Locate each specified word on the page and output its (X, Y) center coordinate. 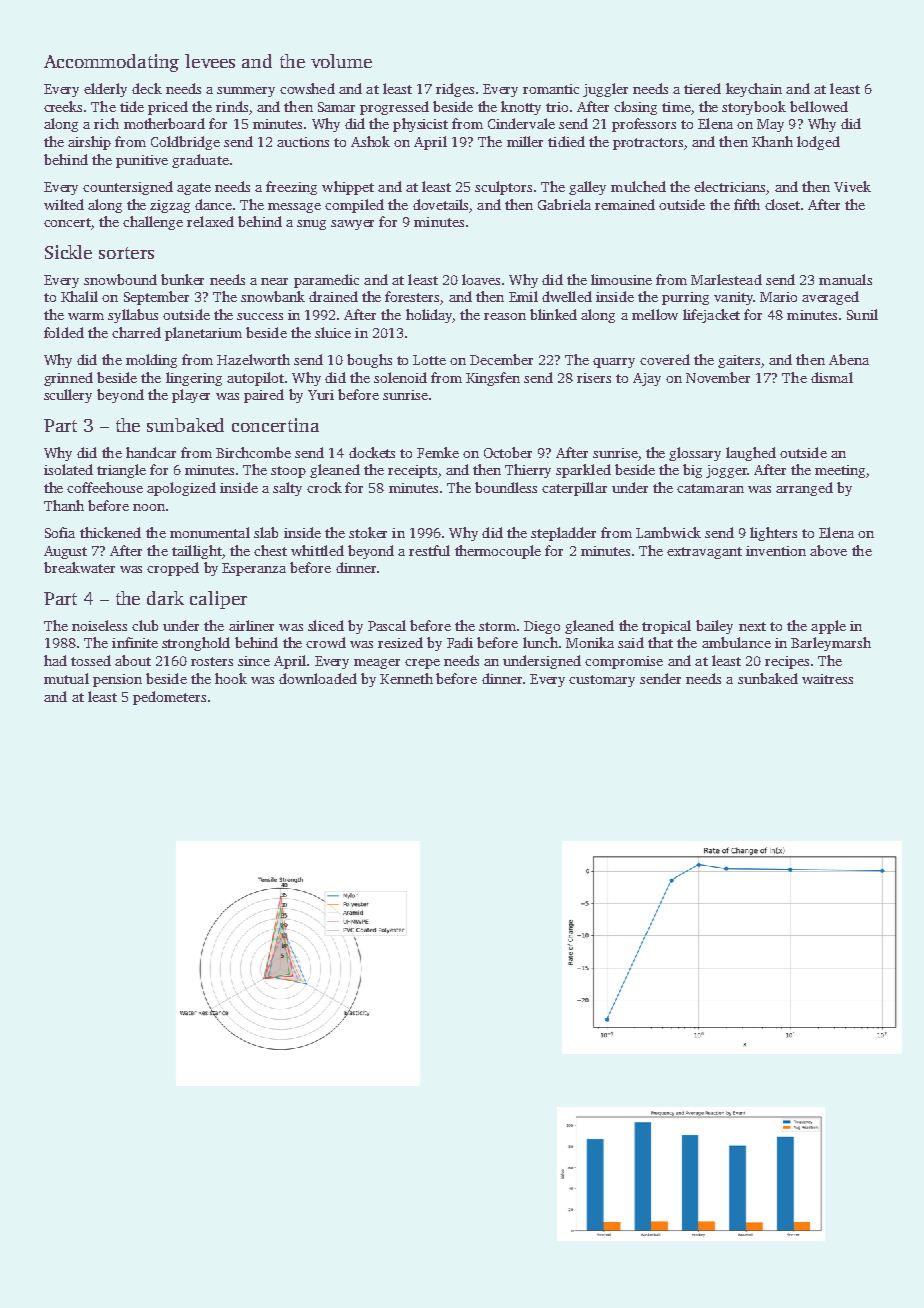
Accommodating (111, 63)
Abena (849, 359)
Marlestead (726, 279)
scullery (68, 396)
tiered (702, 88)
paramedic (326, 281)
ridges (455, 90)
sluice (333, 332)
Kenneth (406, 678)
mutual (66, 678)
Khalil (79, 296)
